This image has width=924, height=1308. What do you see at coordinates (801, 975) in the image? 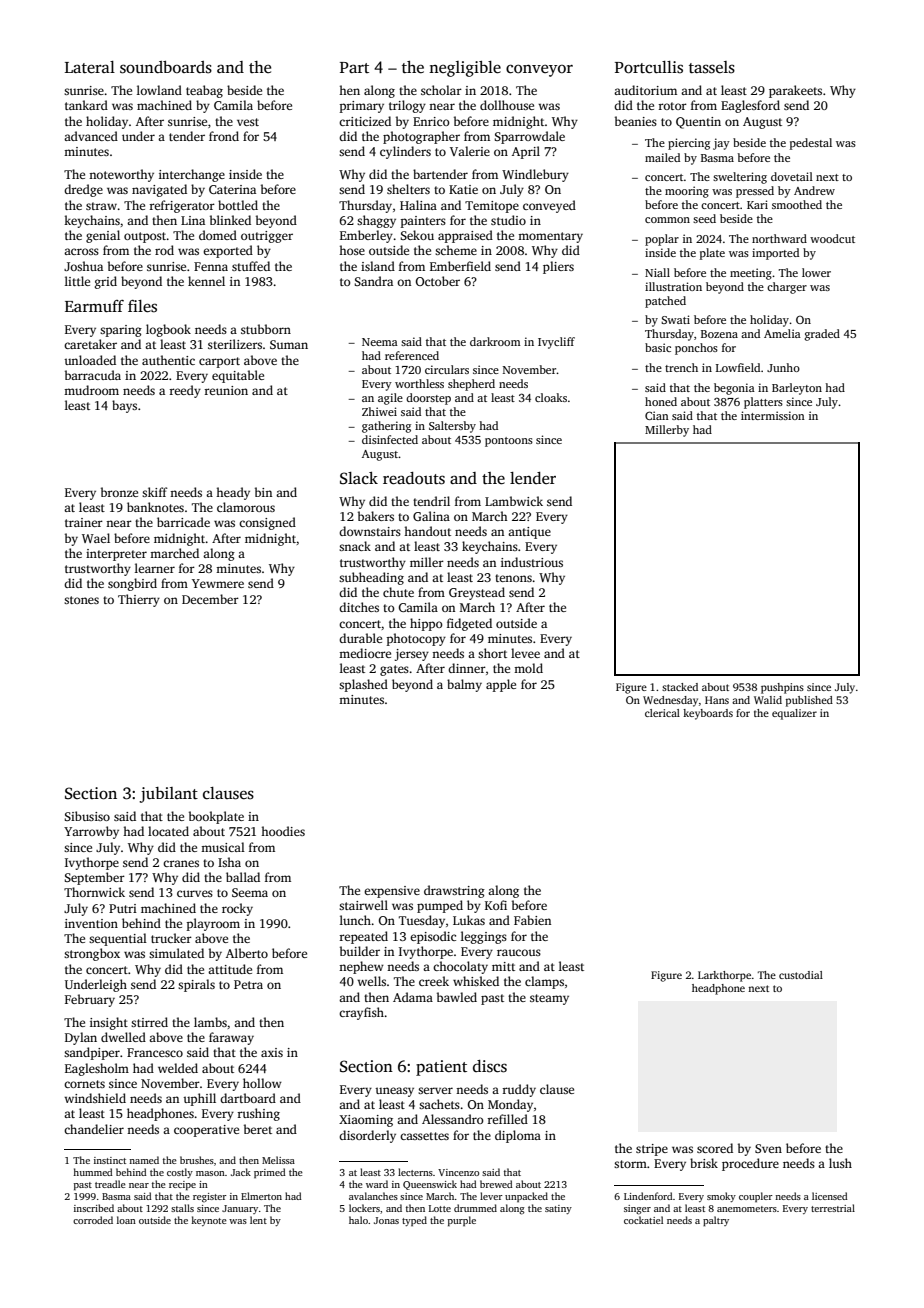
I see `custodial` at bounding box center [801, 975].
